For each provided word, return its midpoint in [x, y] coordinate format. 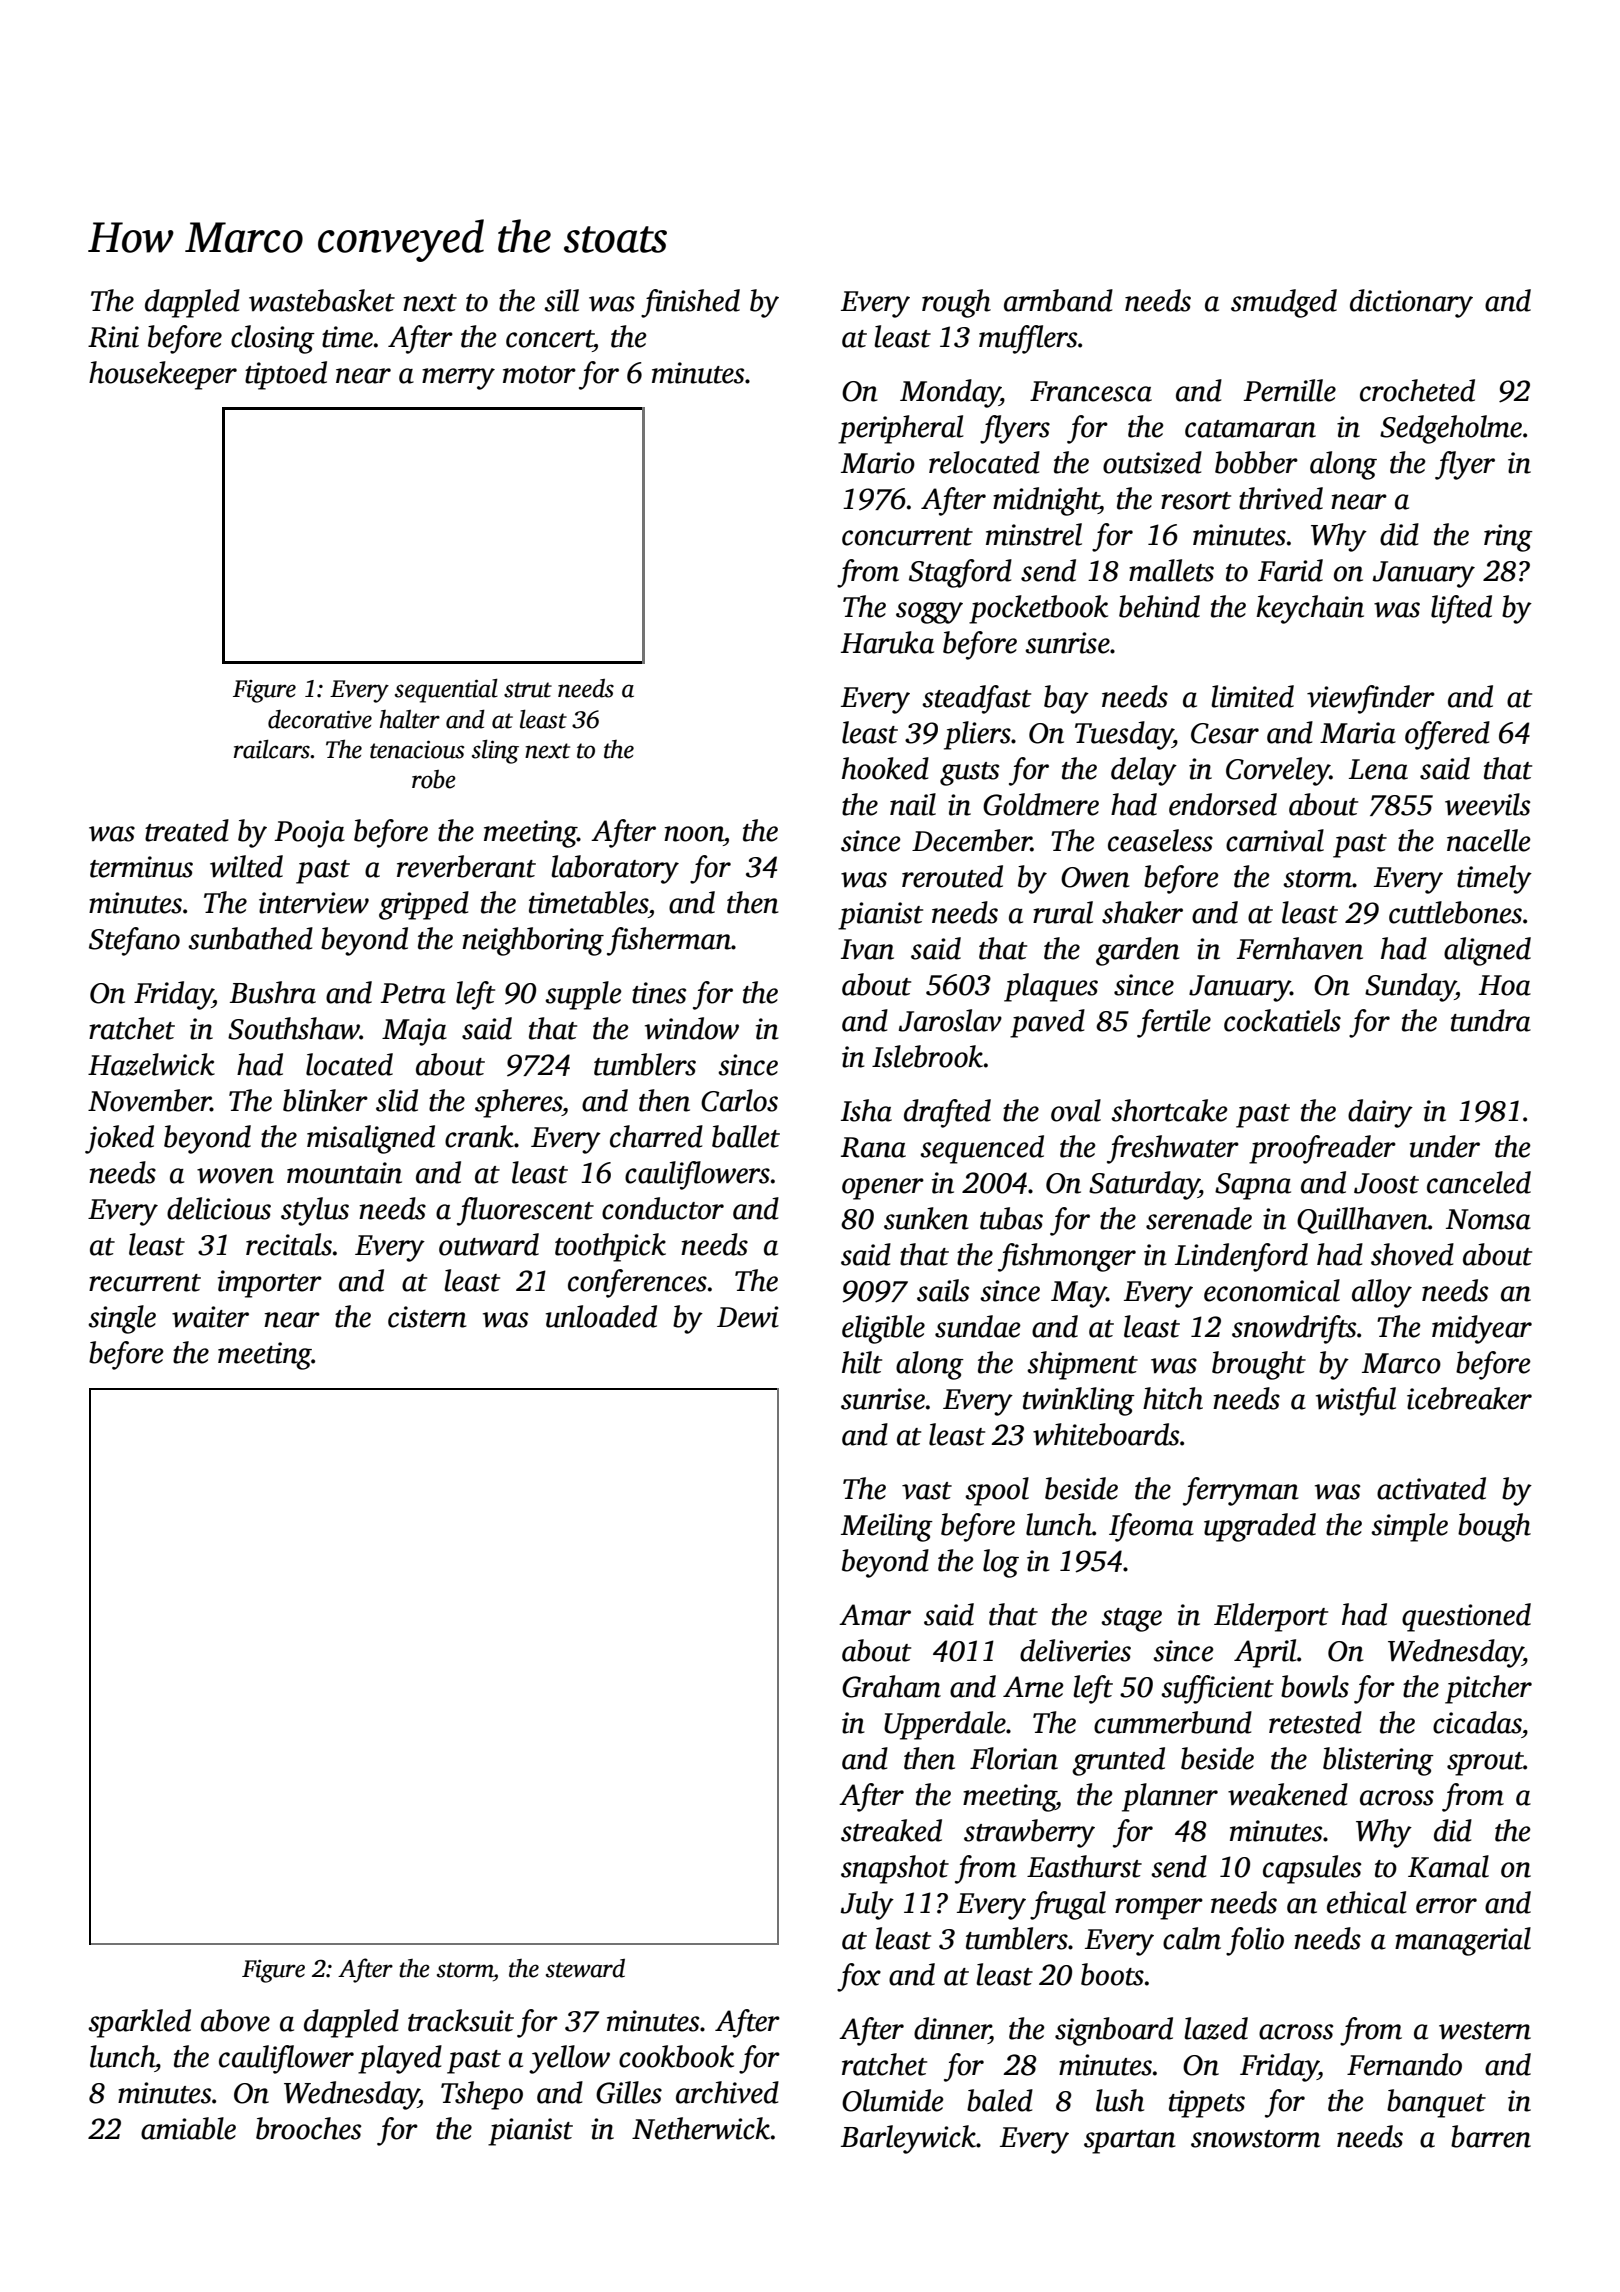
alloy [1382, 1293]
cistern [427, 1317]
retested [1315, 1722]
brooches [309, 2128]
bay [1066, 699]
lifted [1461, 609]
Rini [113, 337]
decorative [320, 719]
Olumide [893, 2100]
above [235, 2020]
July [867, 1905]
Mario [878, 463]
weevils [1488, 804]
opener [883, 1189]
